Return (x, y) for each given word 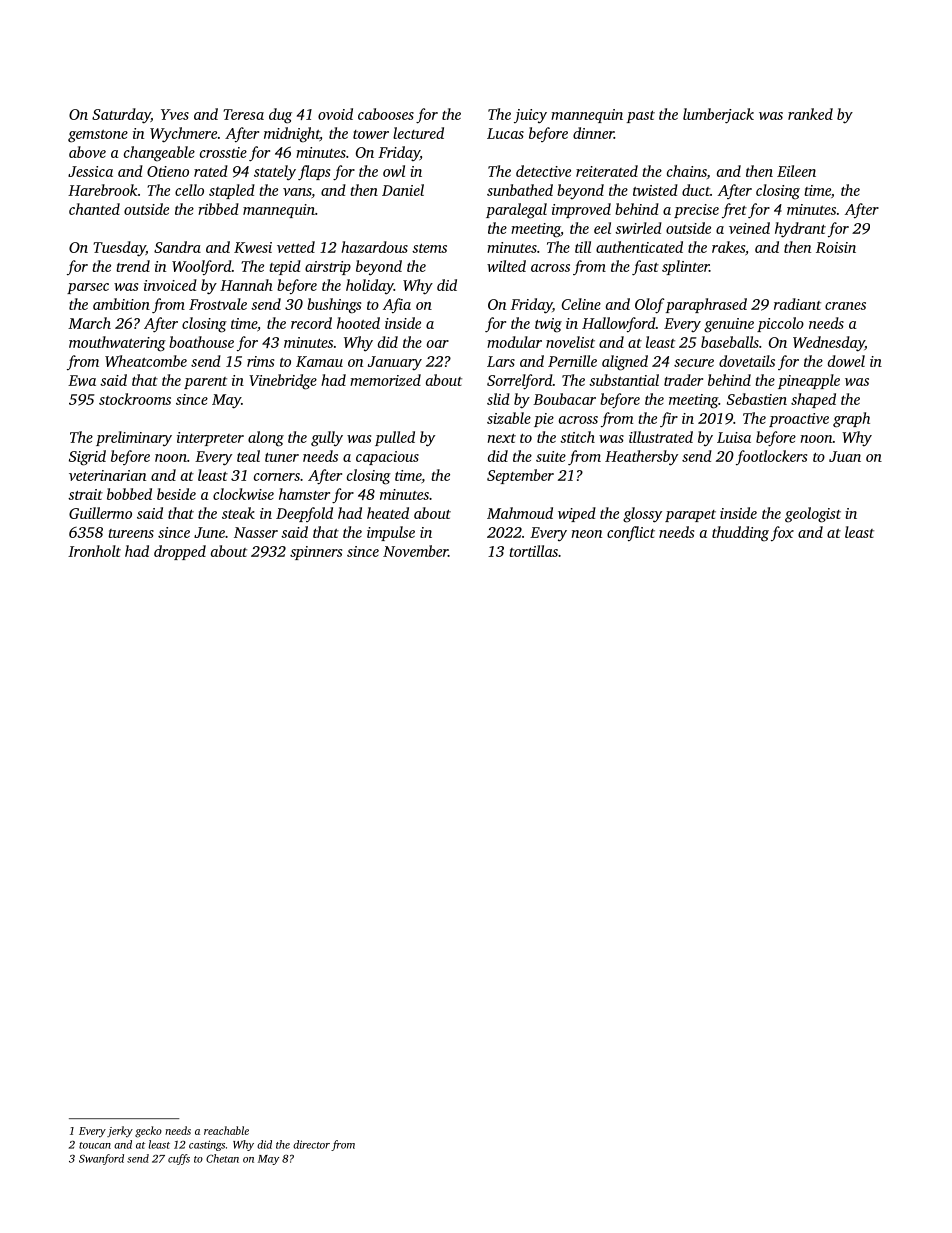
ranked (810, 114)
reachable (226, 1130)
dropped (180, 552)
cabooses (386, 114)
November (415, 551)
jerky (120, 1131)
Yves (175, 114)
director (311, 1144)
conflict (631, 533)
